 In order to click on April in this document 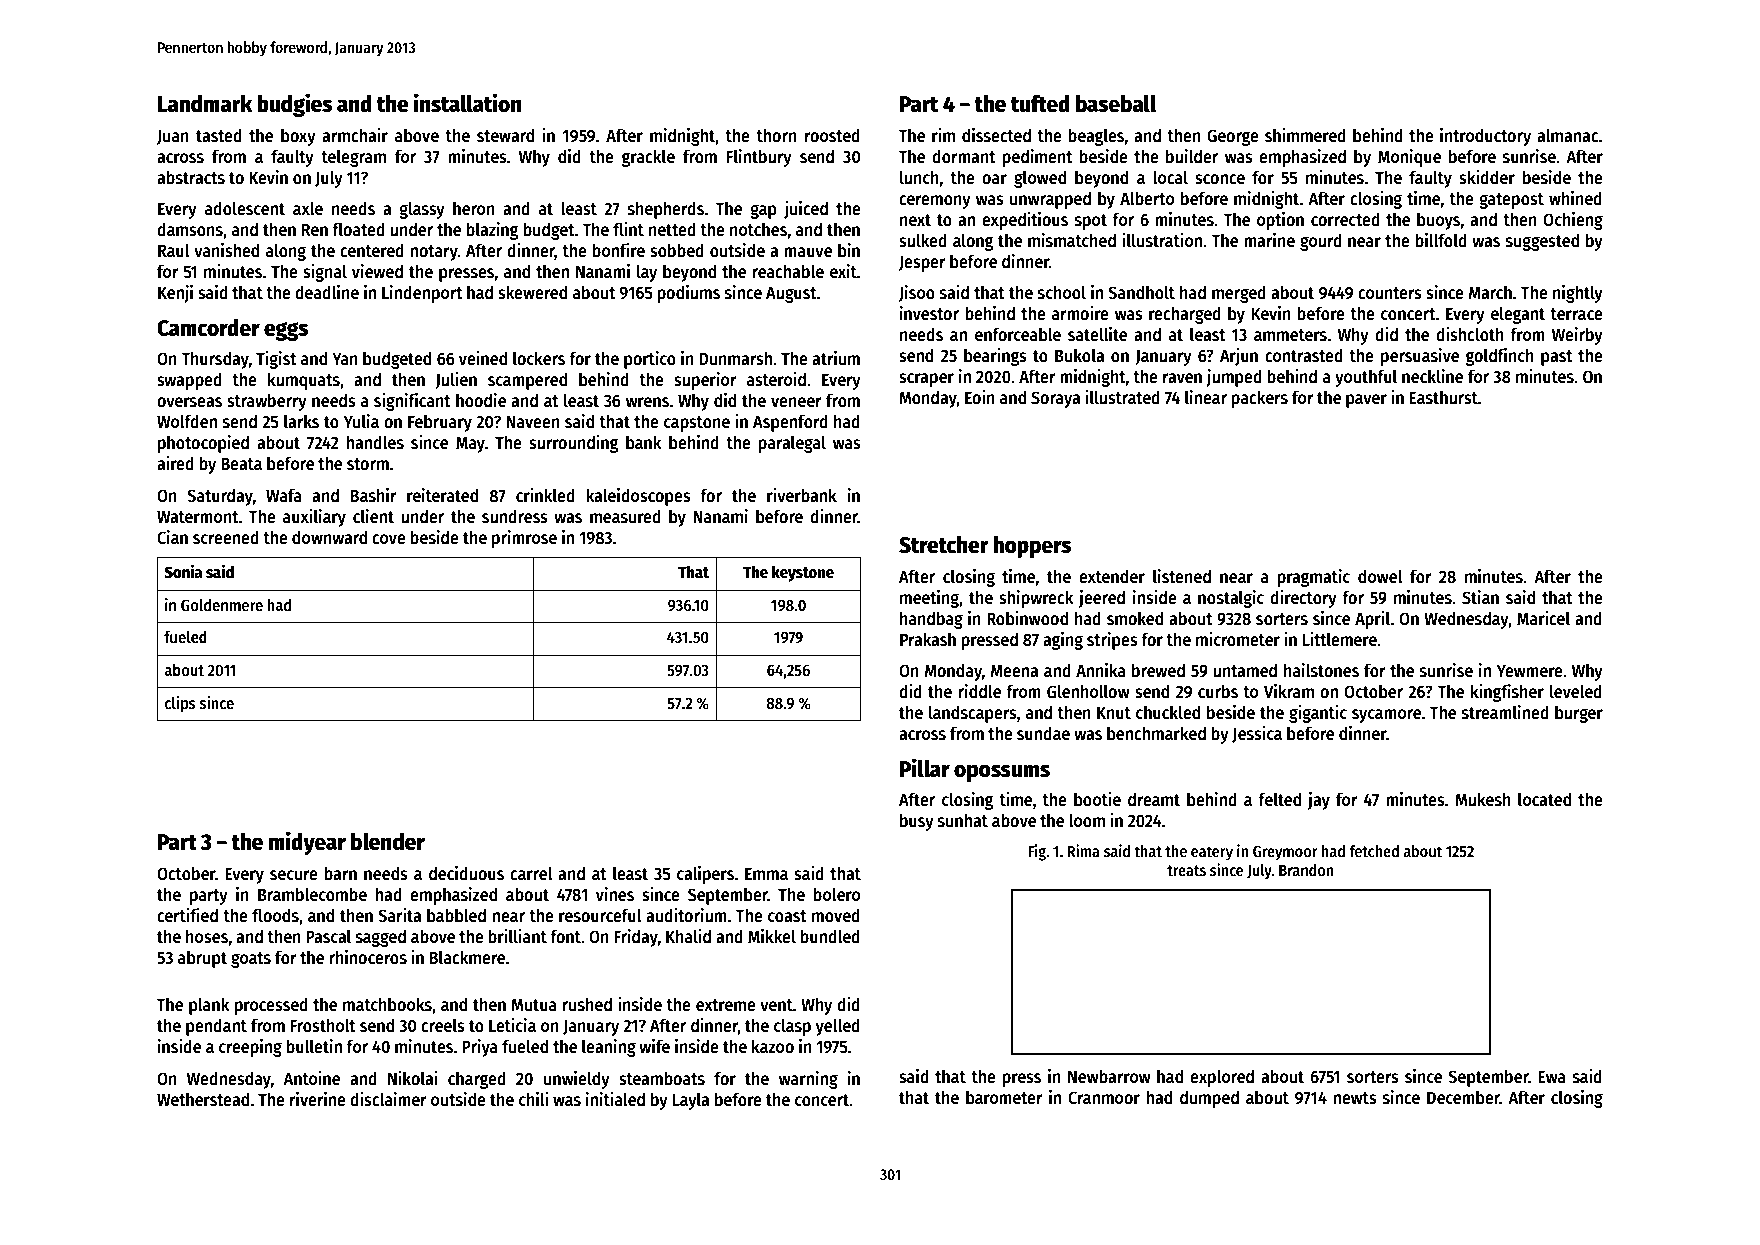, I will do `click(1372, 620)`.
